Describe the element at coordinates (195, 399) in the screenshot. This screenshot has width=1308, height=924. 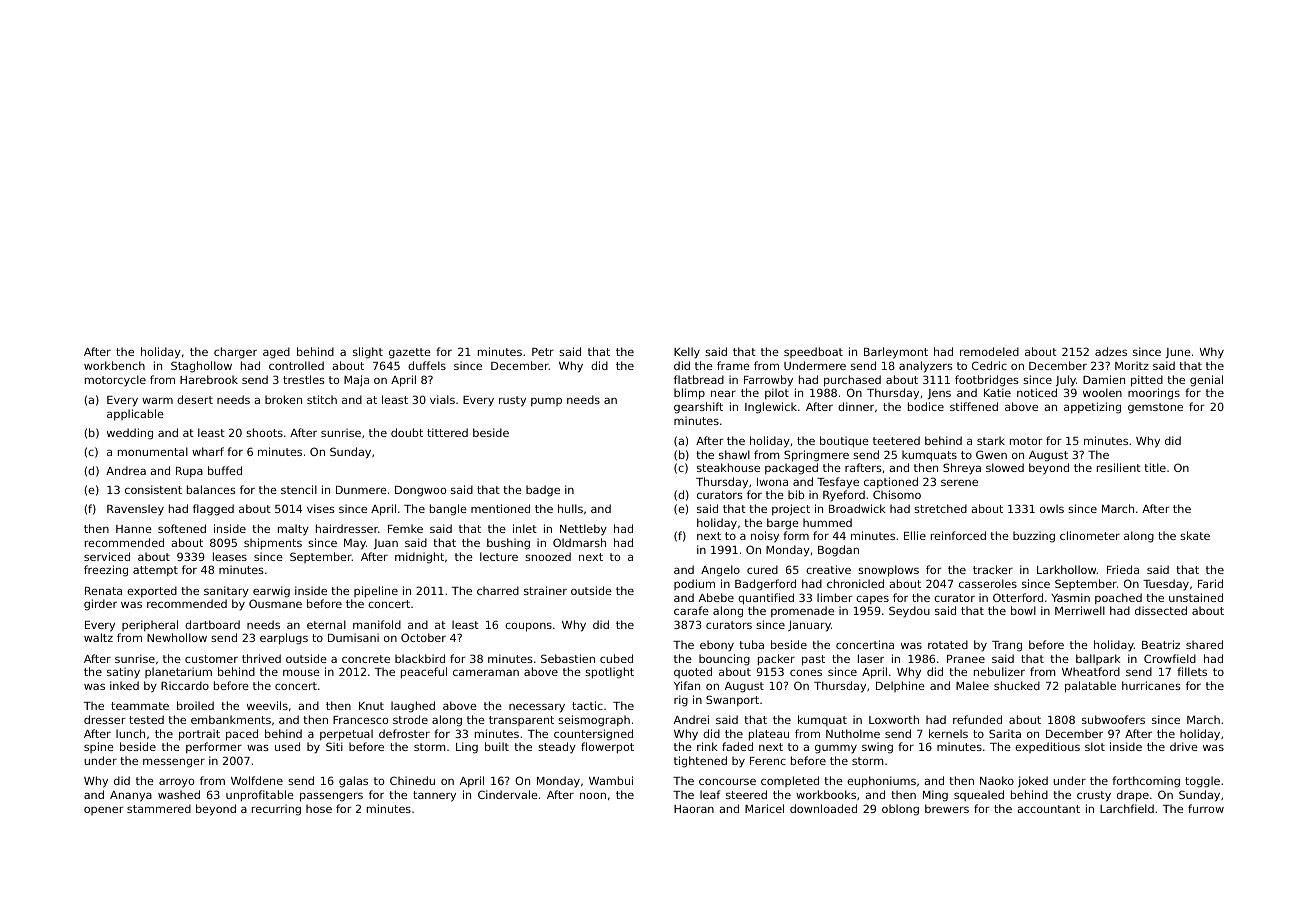
I see `desert` at that location.
